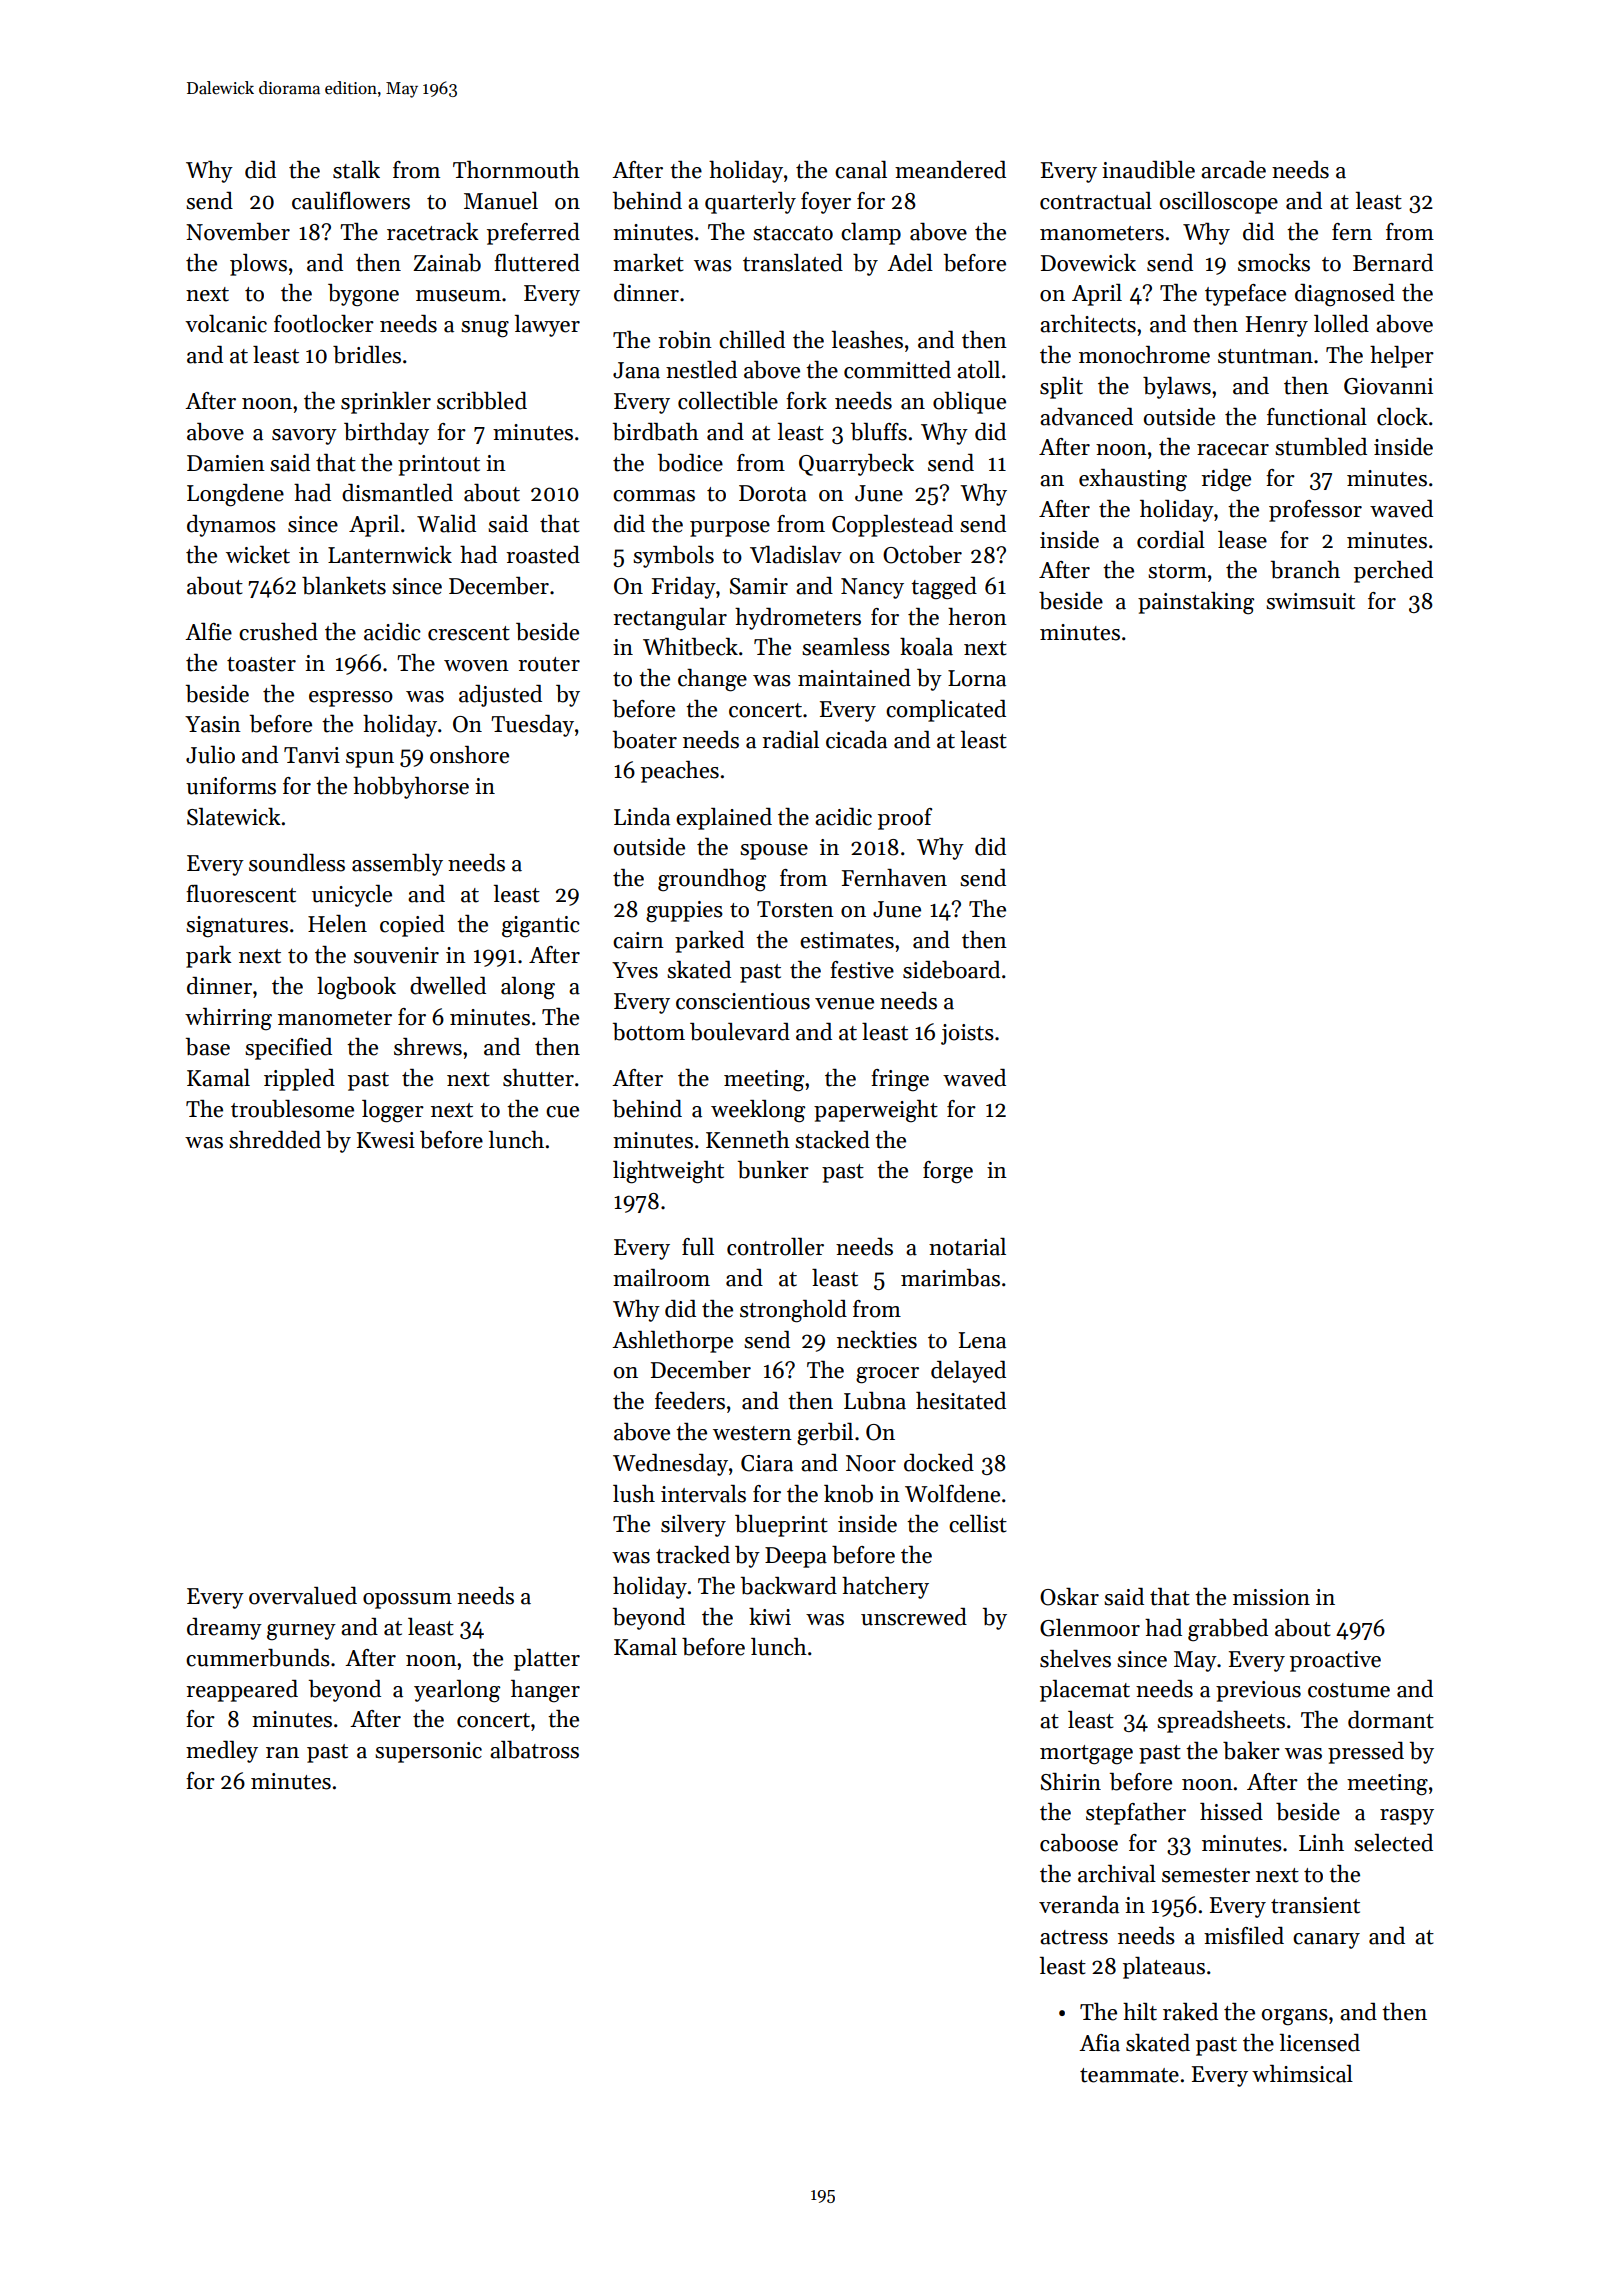 This screenshot has width=1620, height=2292. I want to click on veranda, so click(1079, 1905).
